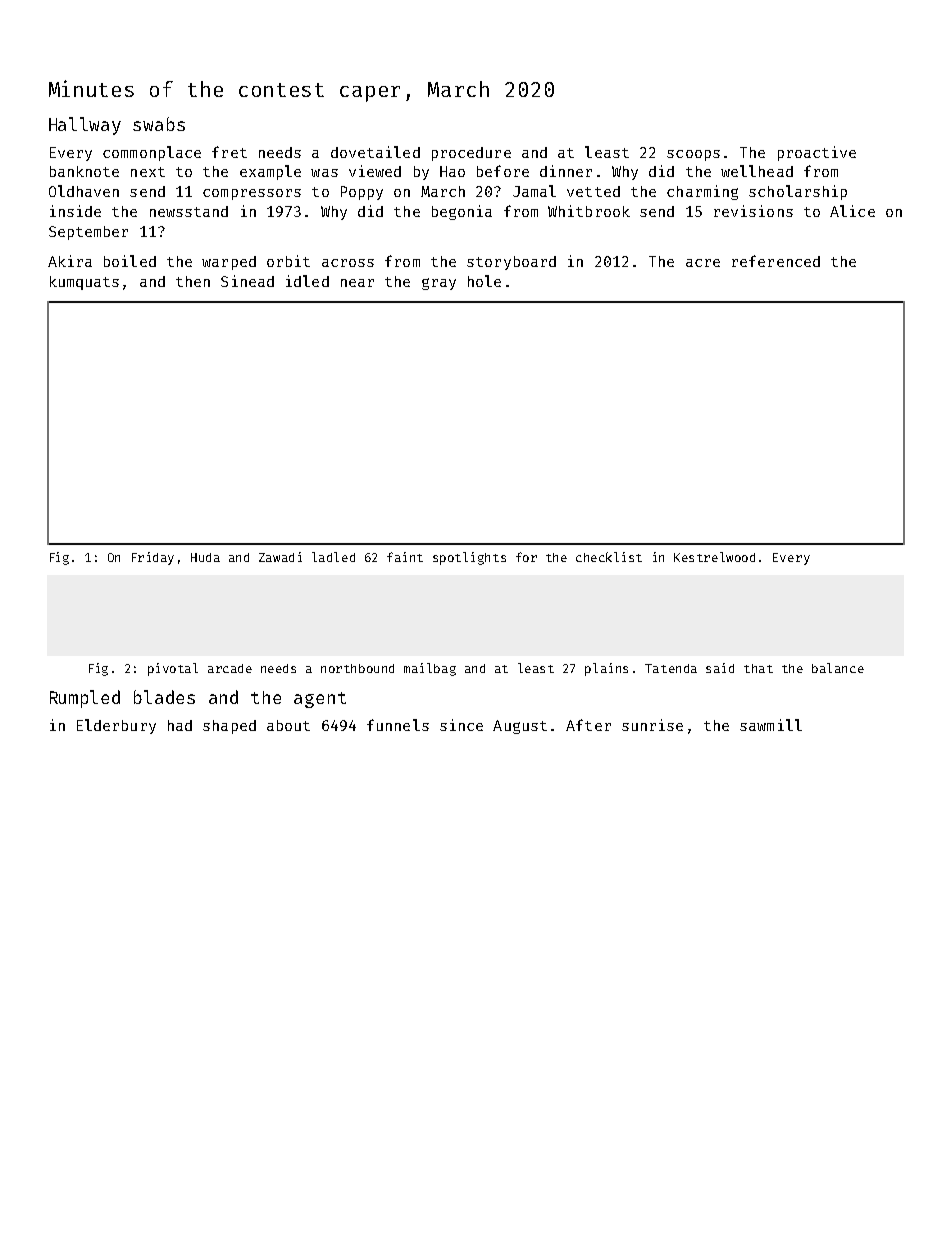  I want to click on swabs, so click(159, 124).
